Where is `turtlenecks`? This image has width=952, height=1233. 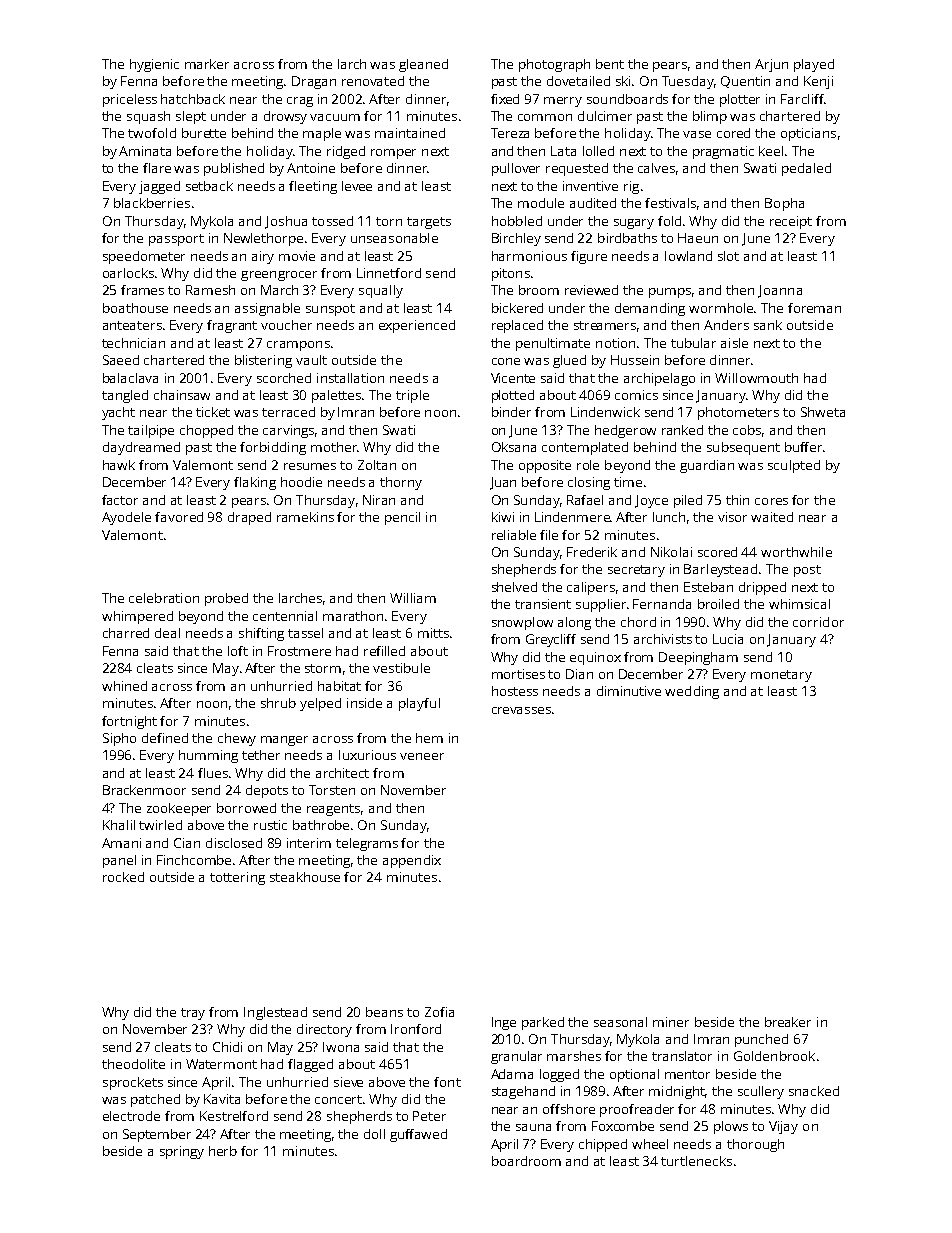
turtlenecks is located at coordinates (696, 1161).
